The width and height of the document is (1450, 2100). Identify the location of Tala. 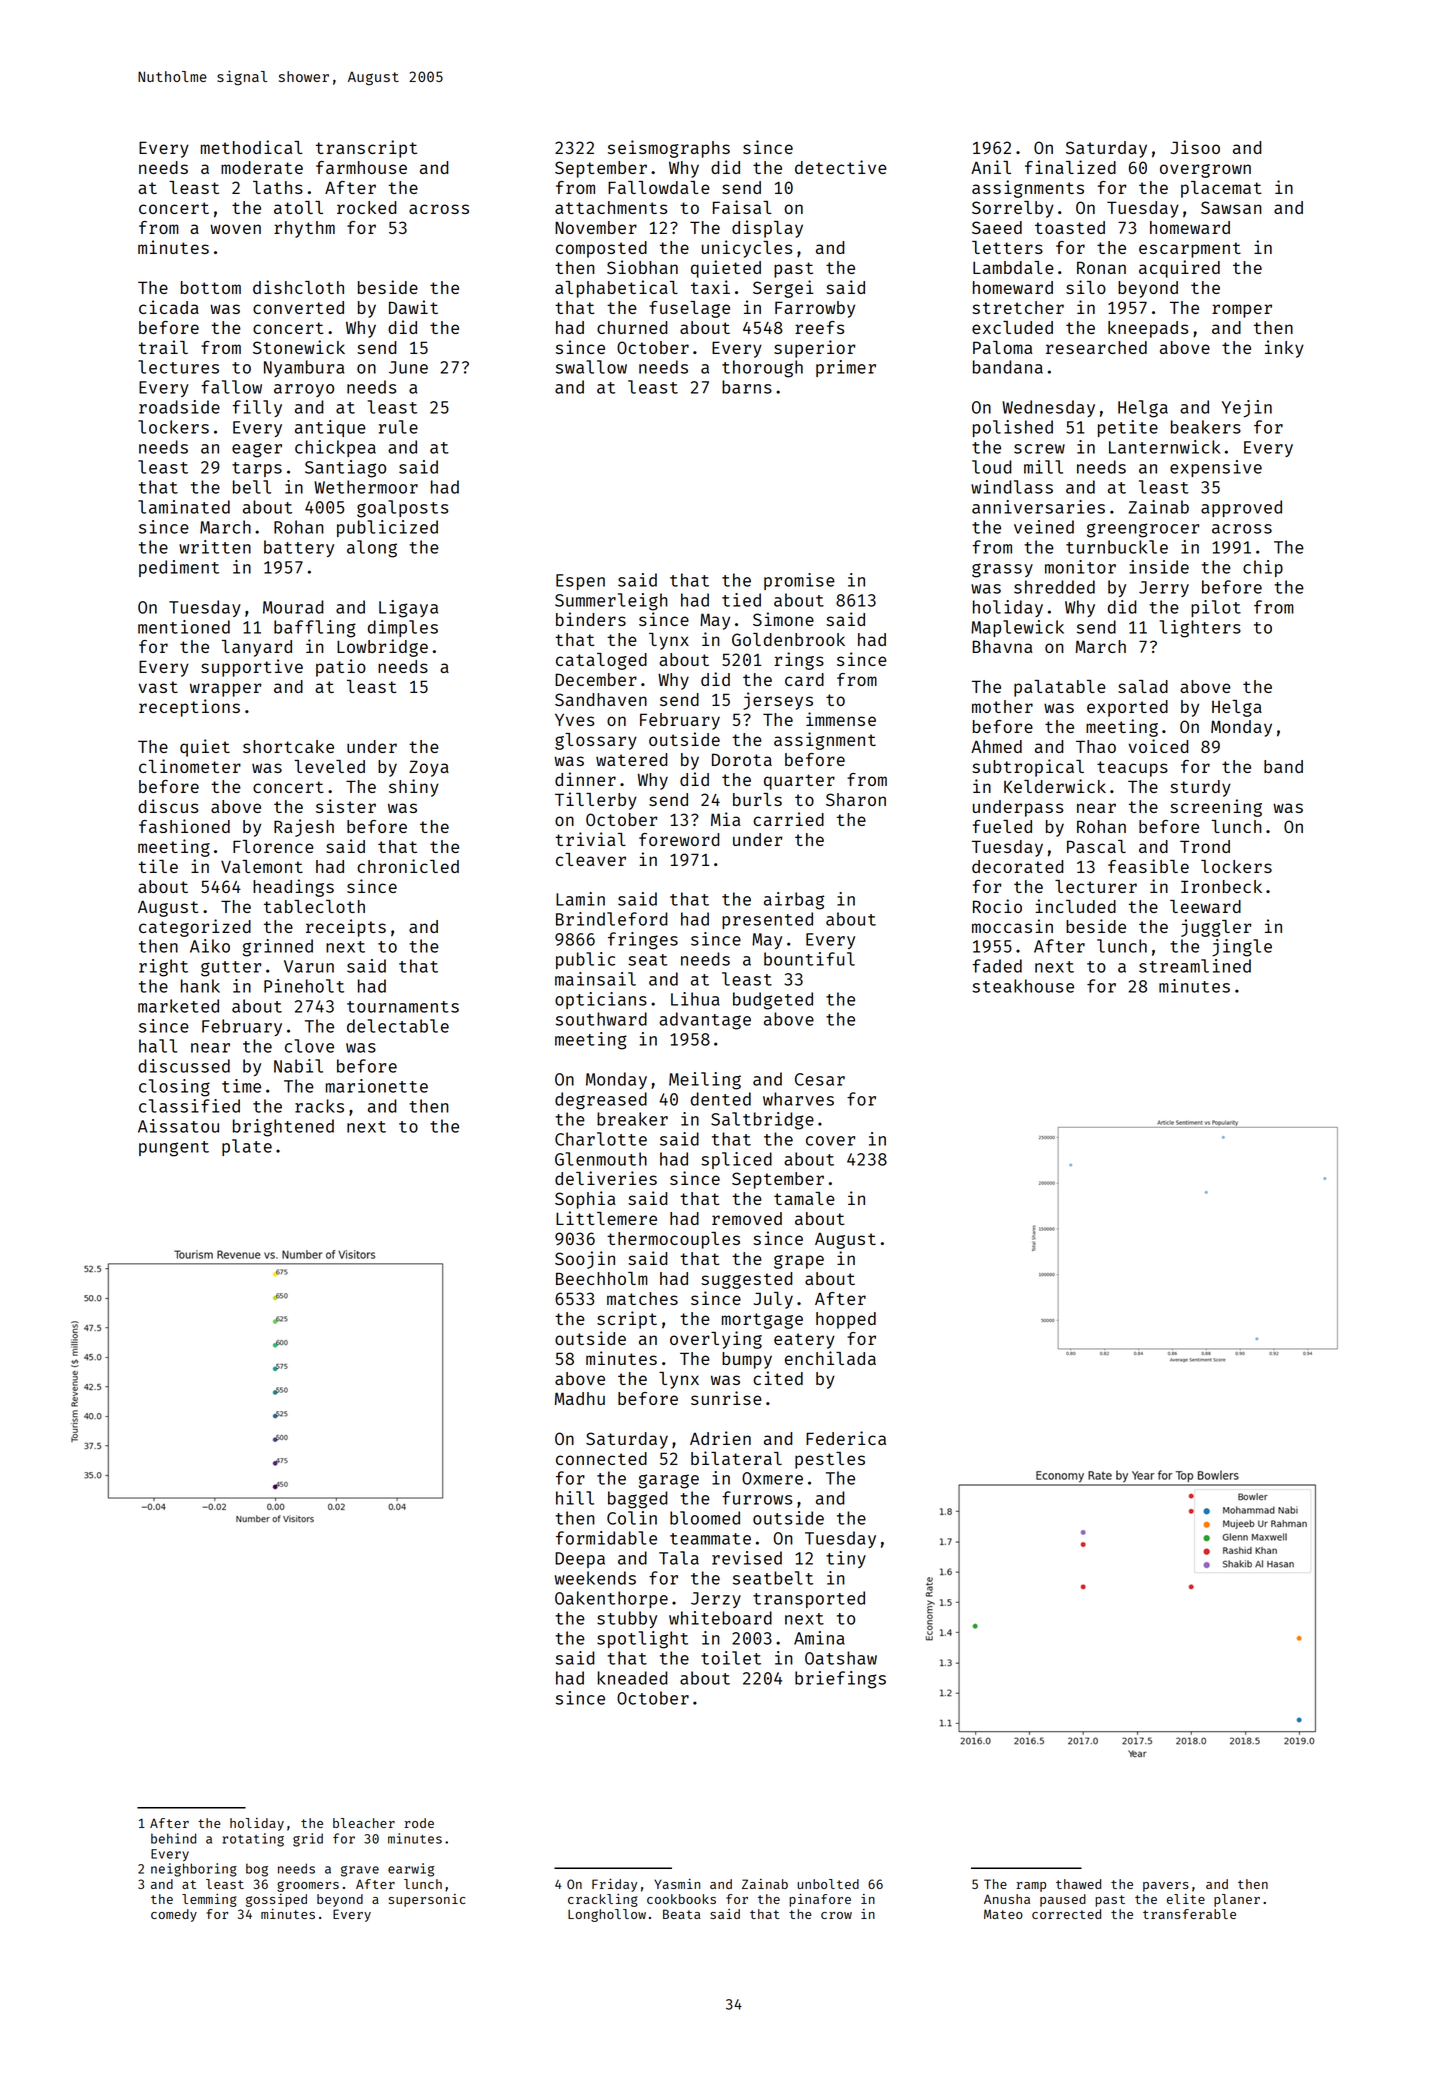
(679, 1558).
